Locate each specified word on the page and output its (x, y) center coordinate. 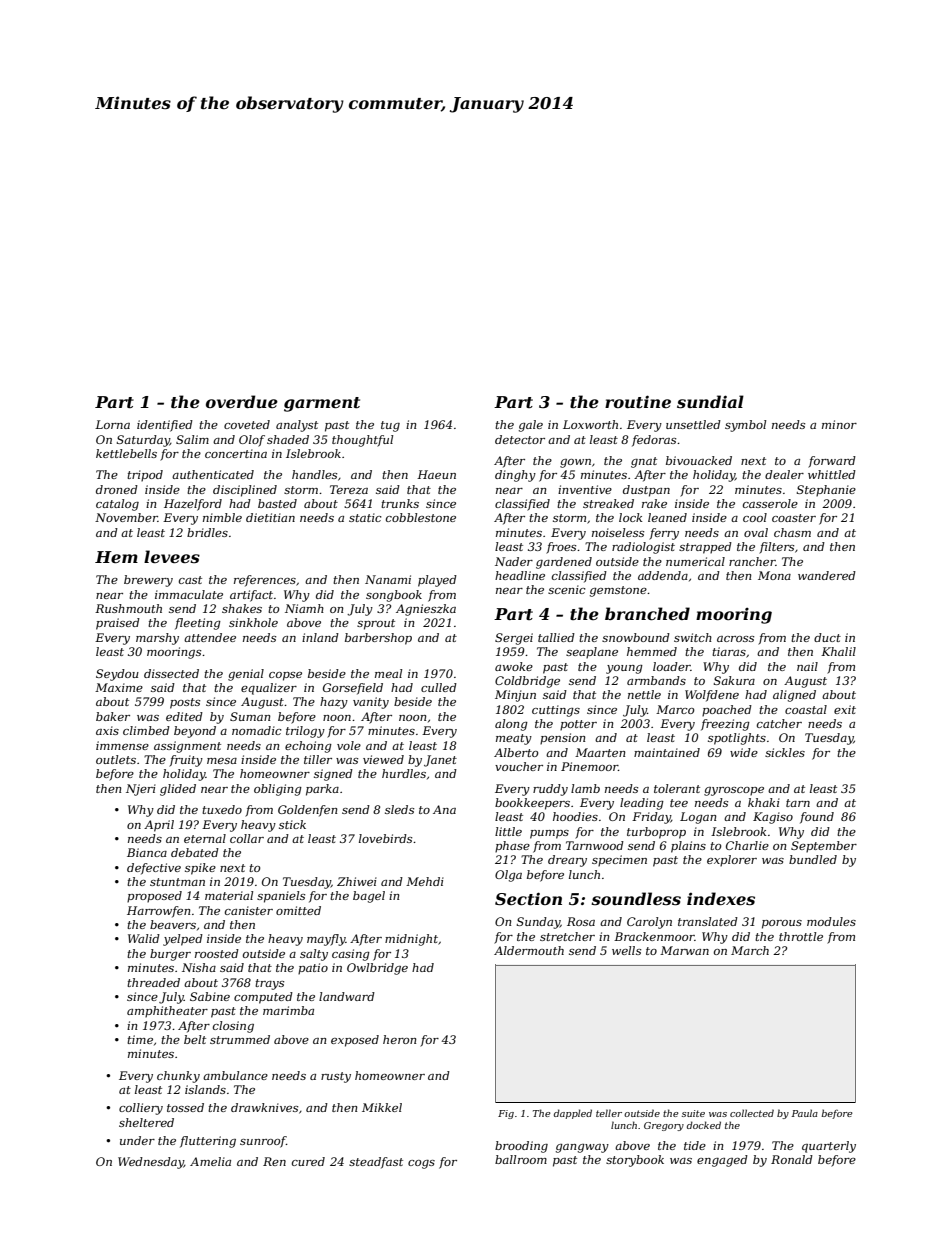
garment (322, 404)
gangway (582, 1148)
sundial (710, 401)
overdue (242, 401)
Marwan (684, 950)
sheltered (146, 1122)
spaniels (281, 897)
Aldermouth (529, 950)
